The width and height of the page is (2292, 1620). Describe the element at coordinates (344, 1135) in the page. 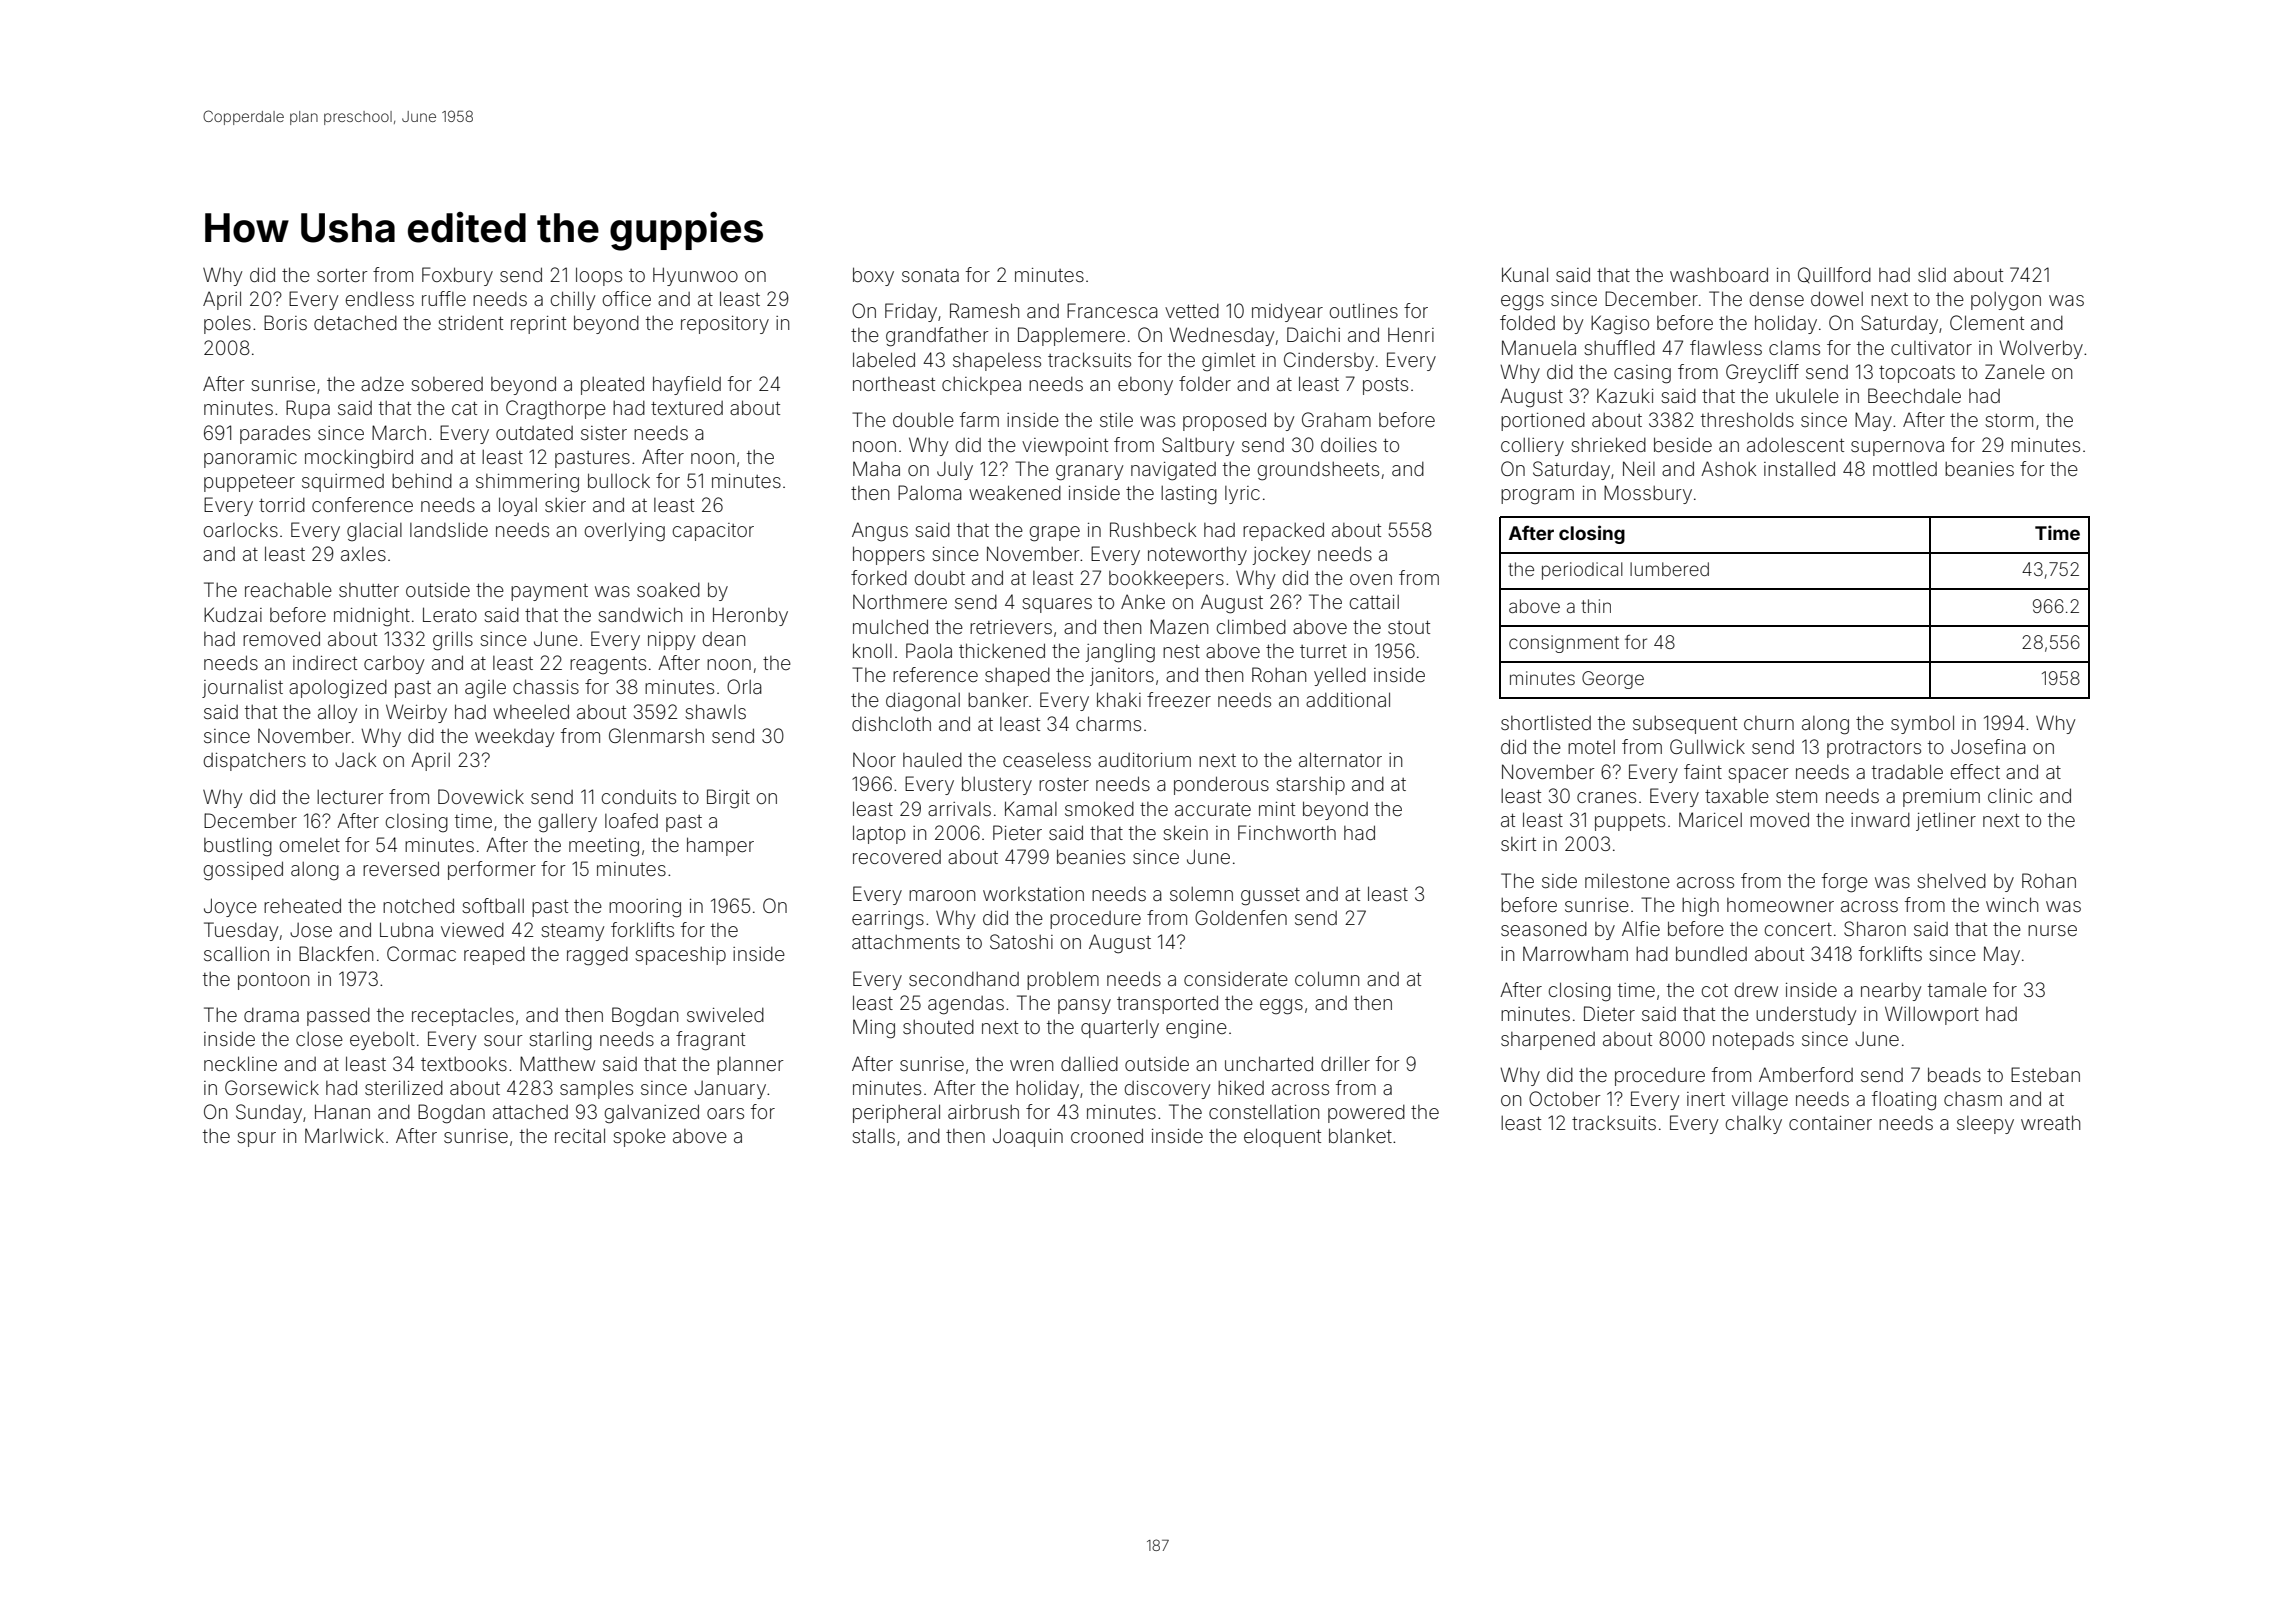

I see `Marlwick` at that location.
